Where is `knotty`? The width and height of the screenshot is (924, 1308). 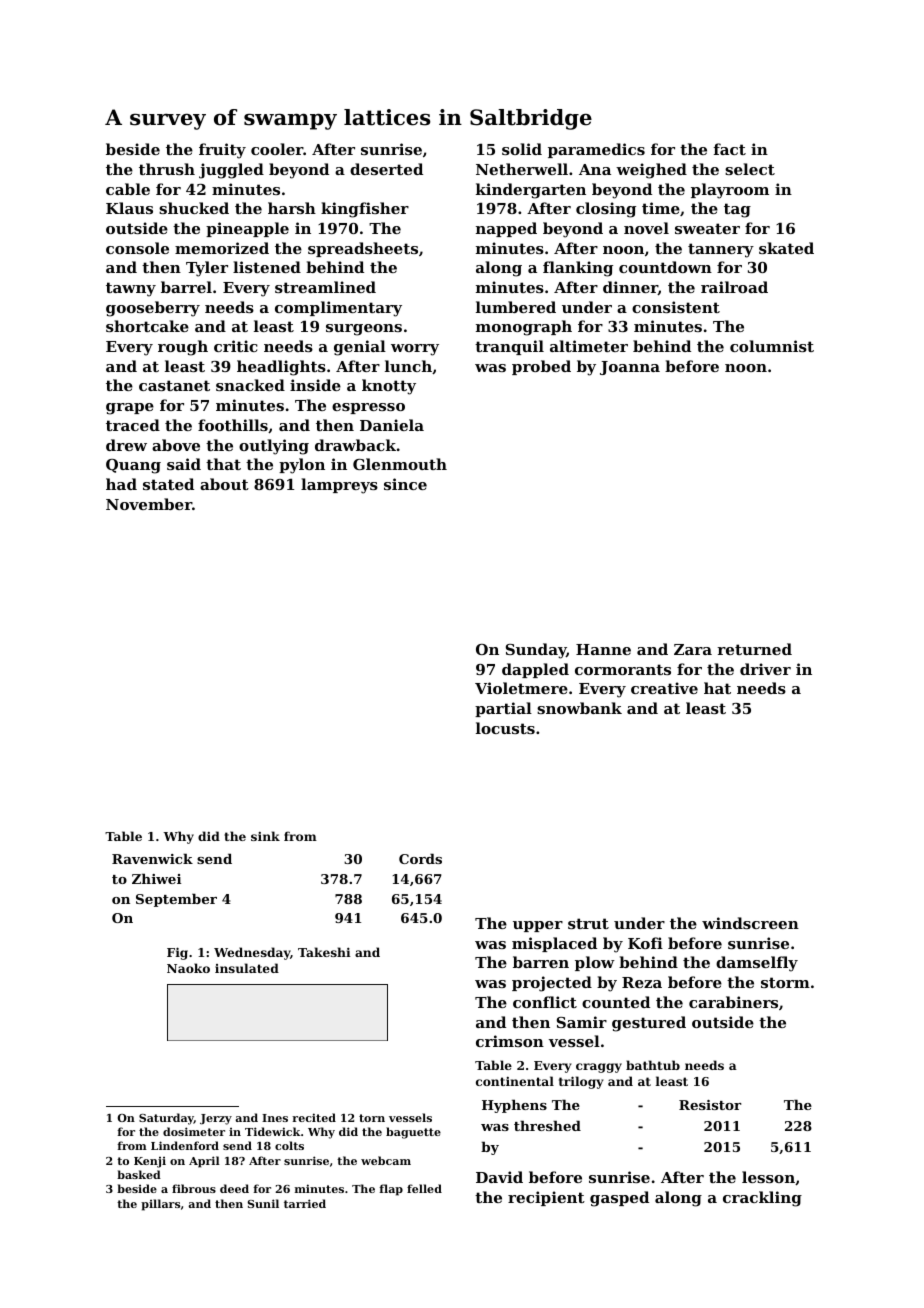
knotty is located at coordinates (389, 387).
